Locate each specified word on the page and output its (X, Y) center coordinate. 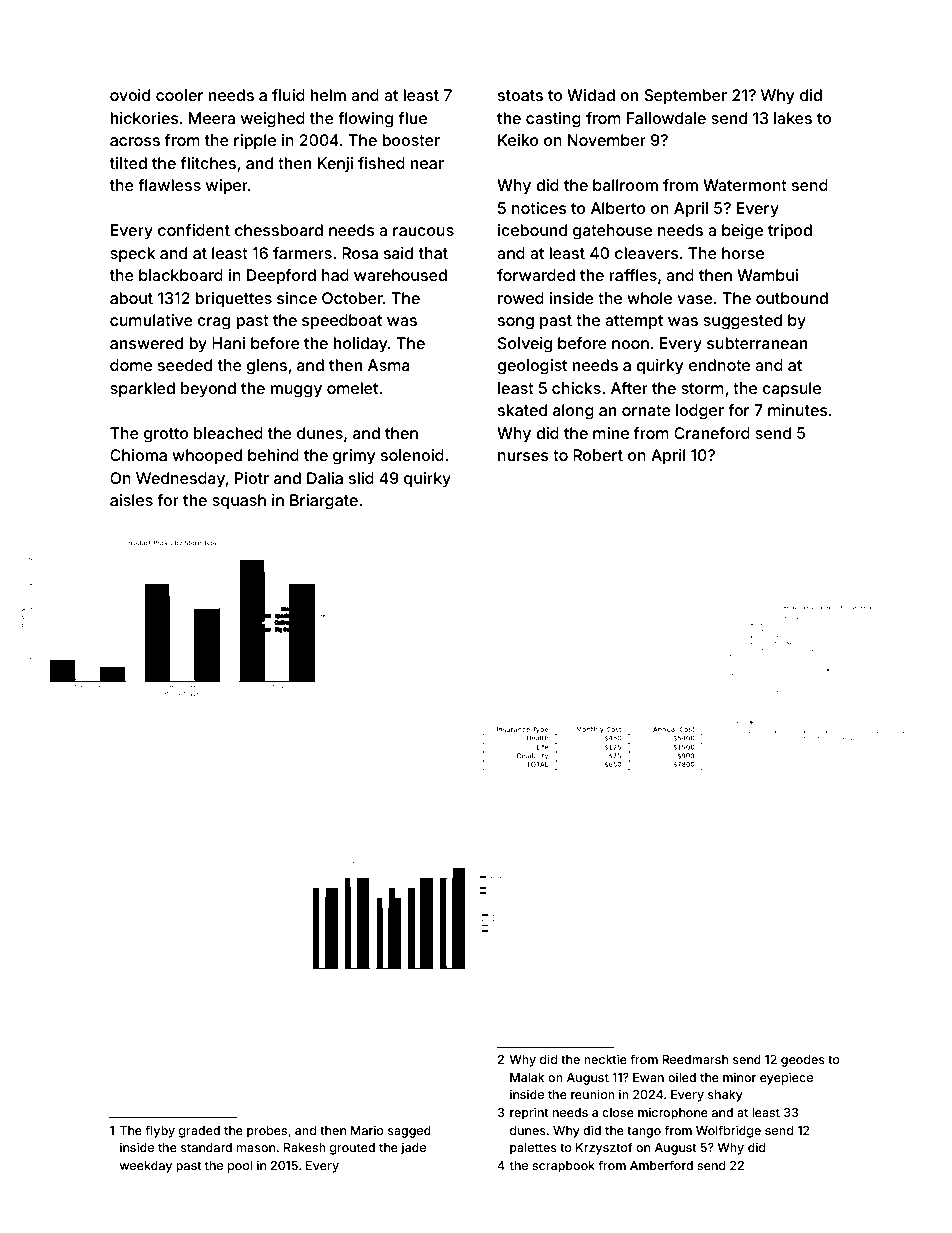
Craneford (712, 433)
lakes (793, 118)
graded (199, 1132)
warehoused (400, 275)
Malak (527, 1077)
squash (239, 502)
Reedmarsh (695, 1059)
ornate (646, 410)
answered (146, 343)
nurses (523, 456)
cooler (179, 95)
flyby (160, 1131)
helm (328, 95)
